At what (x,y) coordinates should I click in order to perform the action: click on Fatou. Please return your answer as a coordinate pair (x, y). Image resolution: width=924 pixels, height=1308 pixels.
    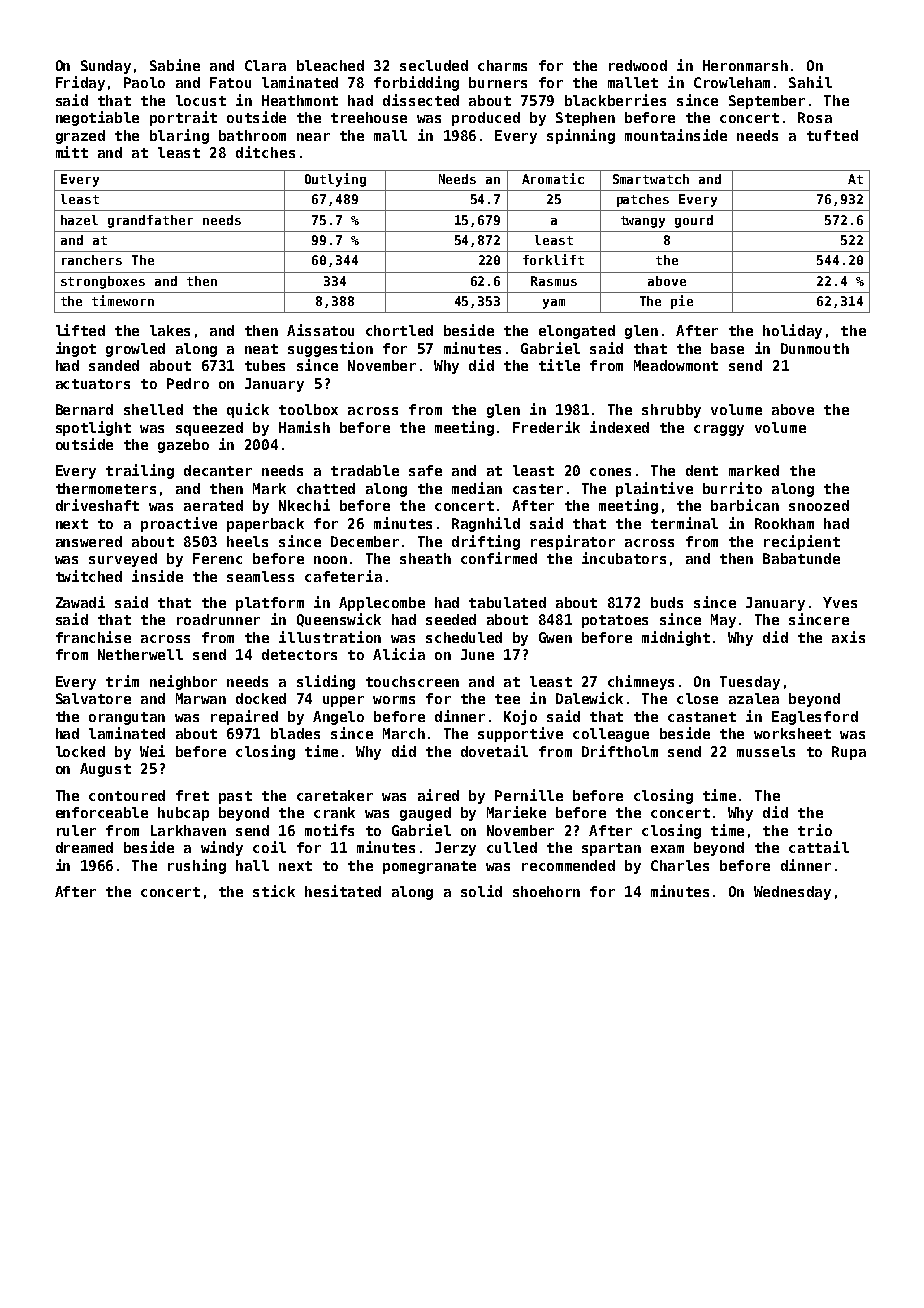
    Looking at the image, I should click on (230, 82).
